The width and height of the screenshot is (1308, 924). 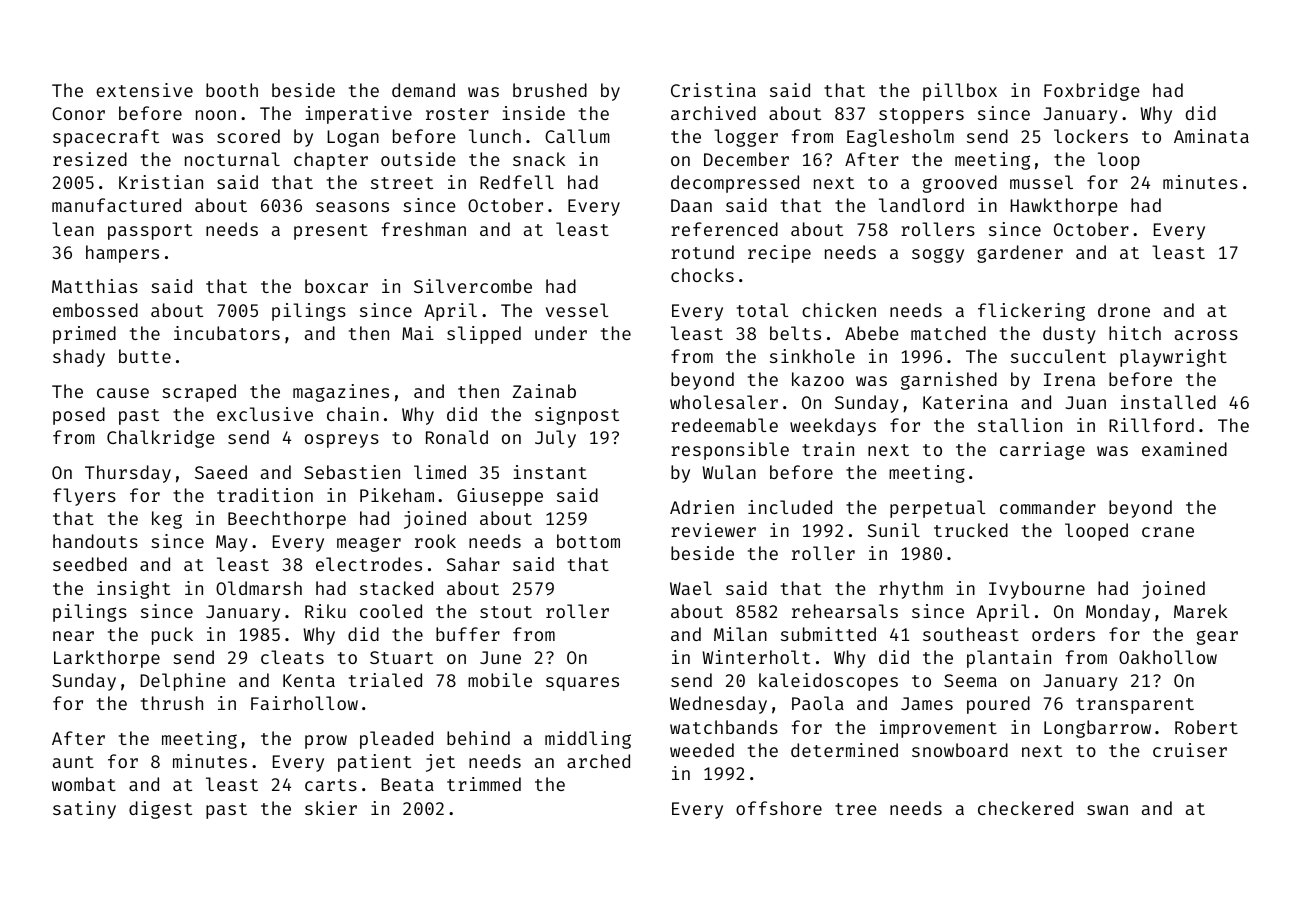 I want to click on Zainab, so click(x=544, y=391).
